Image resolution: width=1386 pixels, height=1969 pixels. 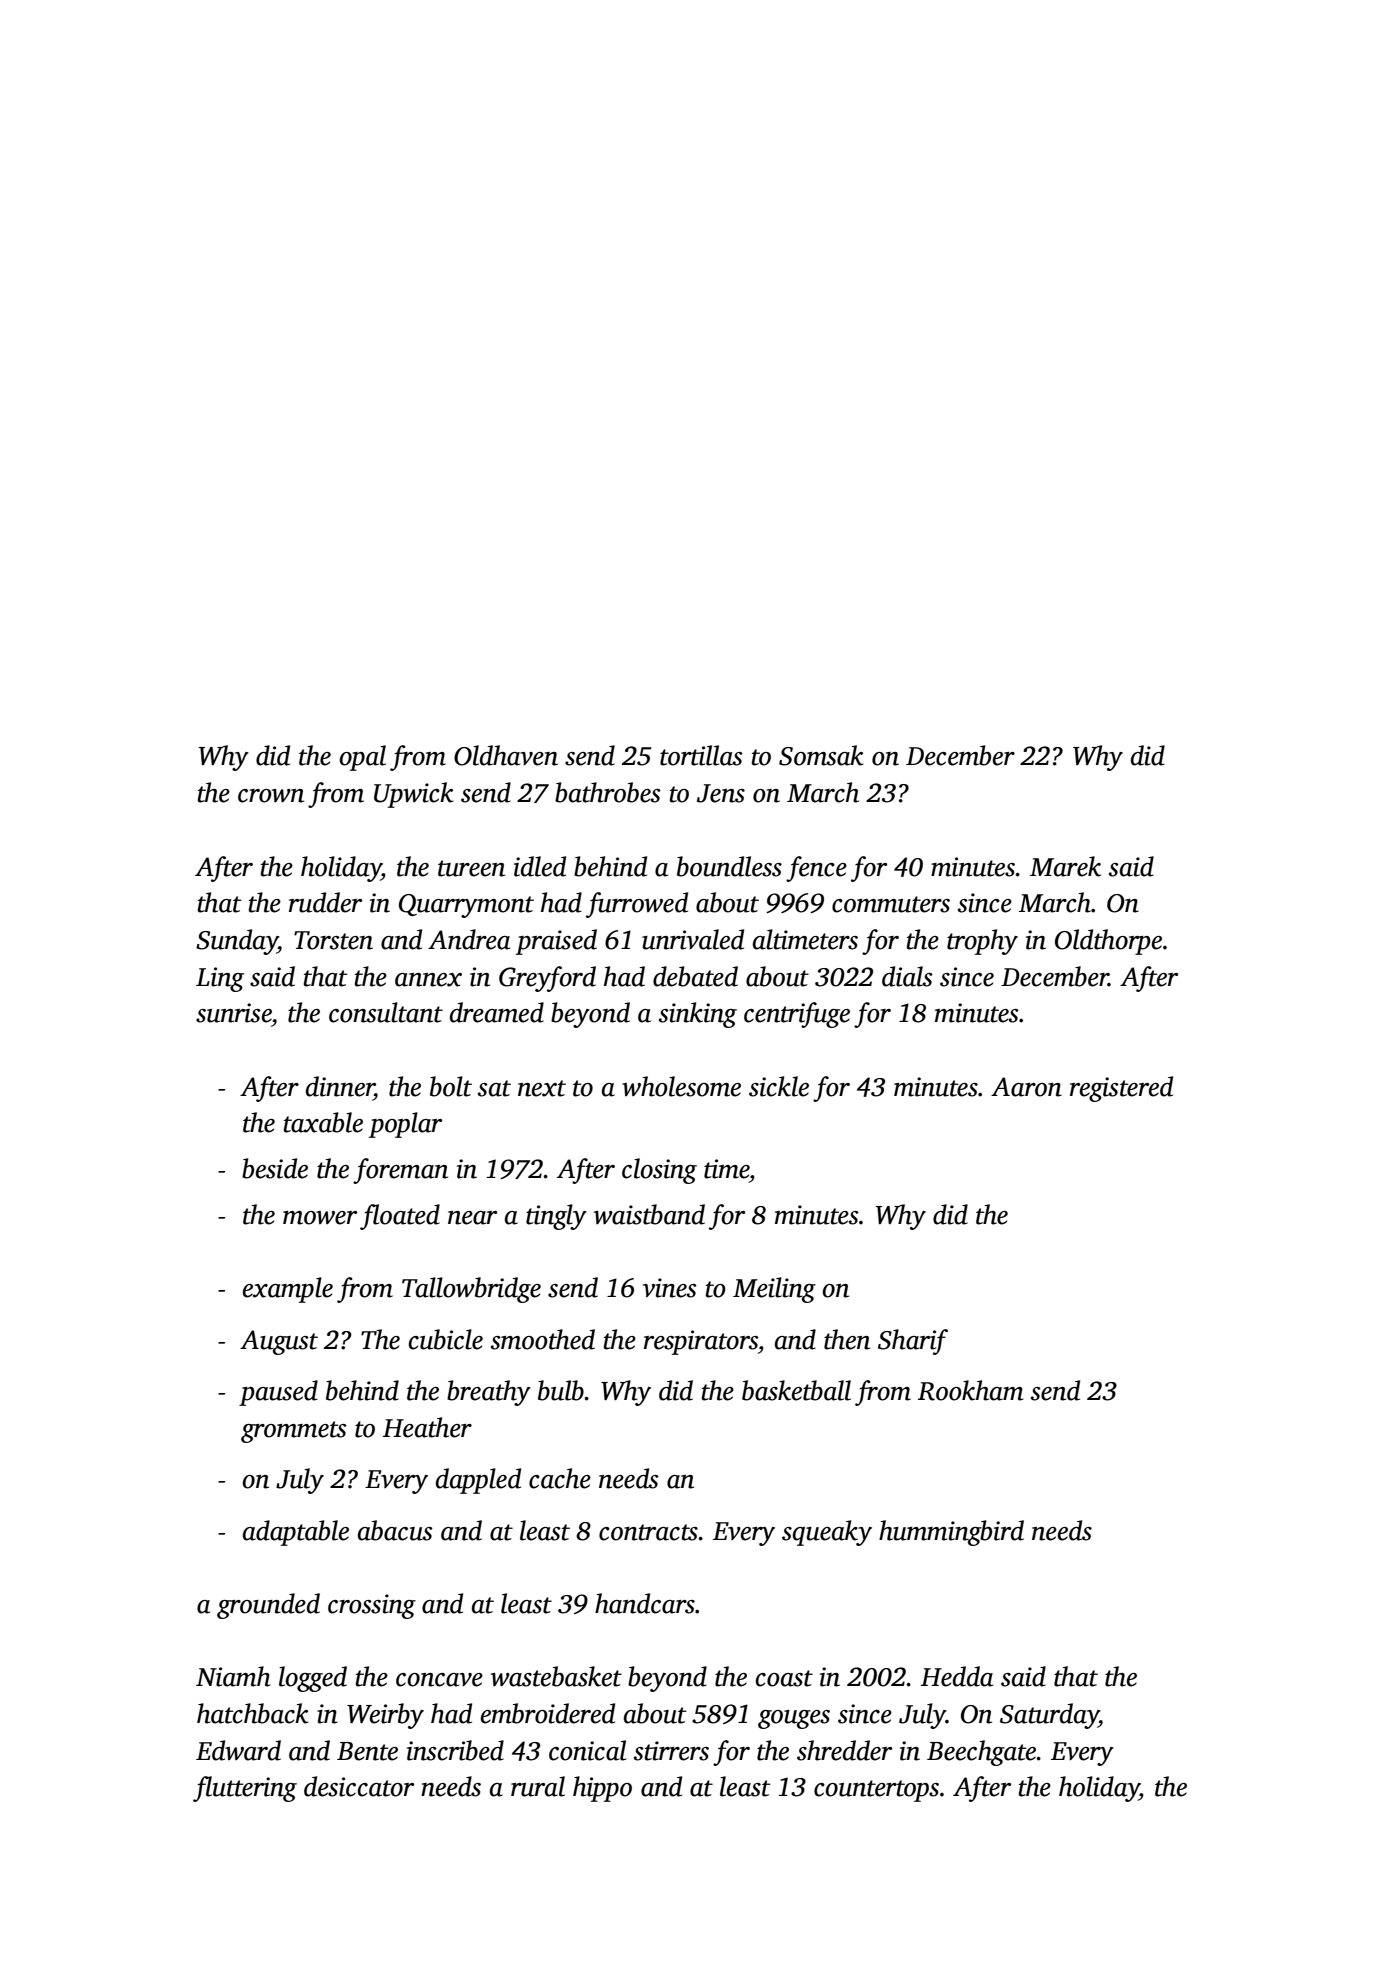 I want to click on Weirby, so click(x=385, y=1716).
